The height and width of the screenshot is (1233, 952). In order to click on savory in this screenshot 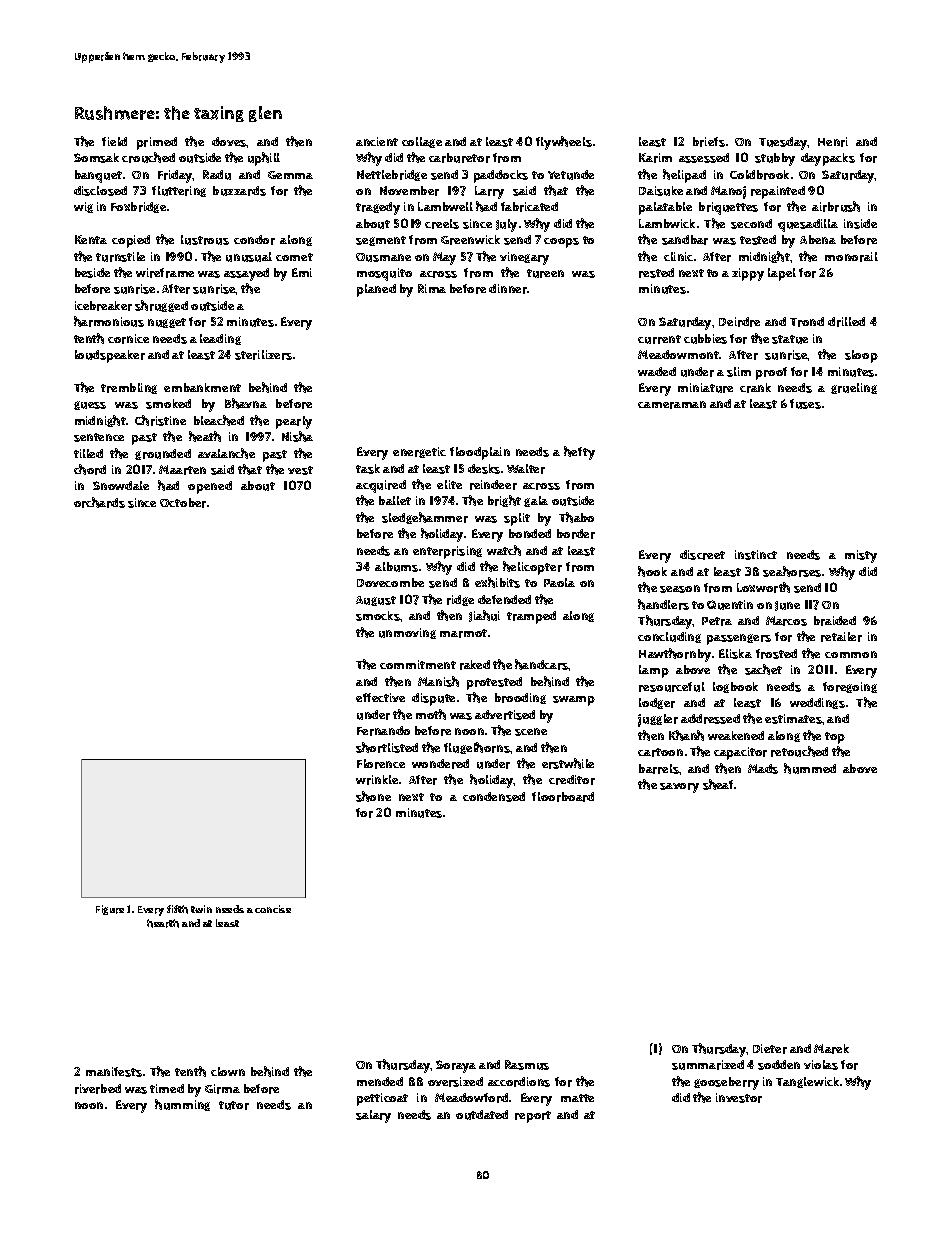, I will do `click(679, 788)`.
